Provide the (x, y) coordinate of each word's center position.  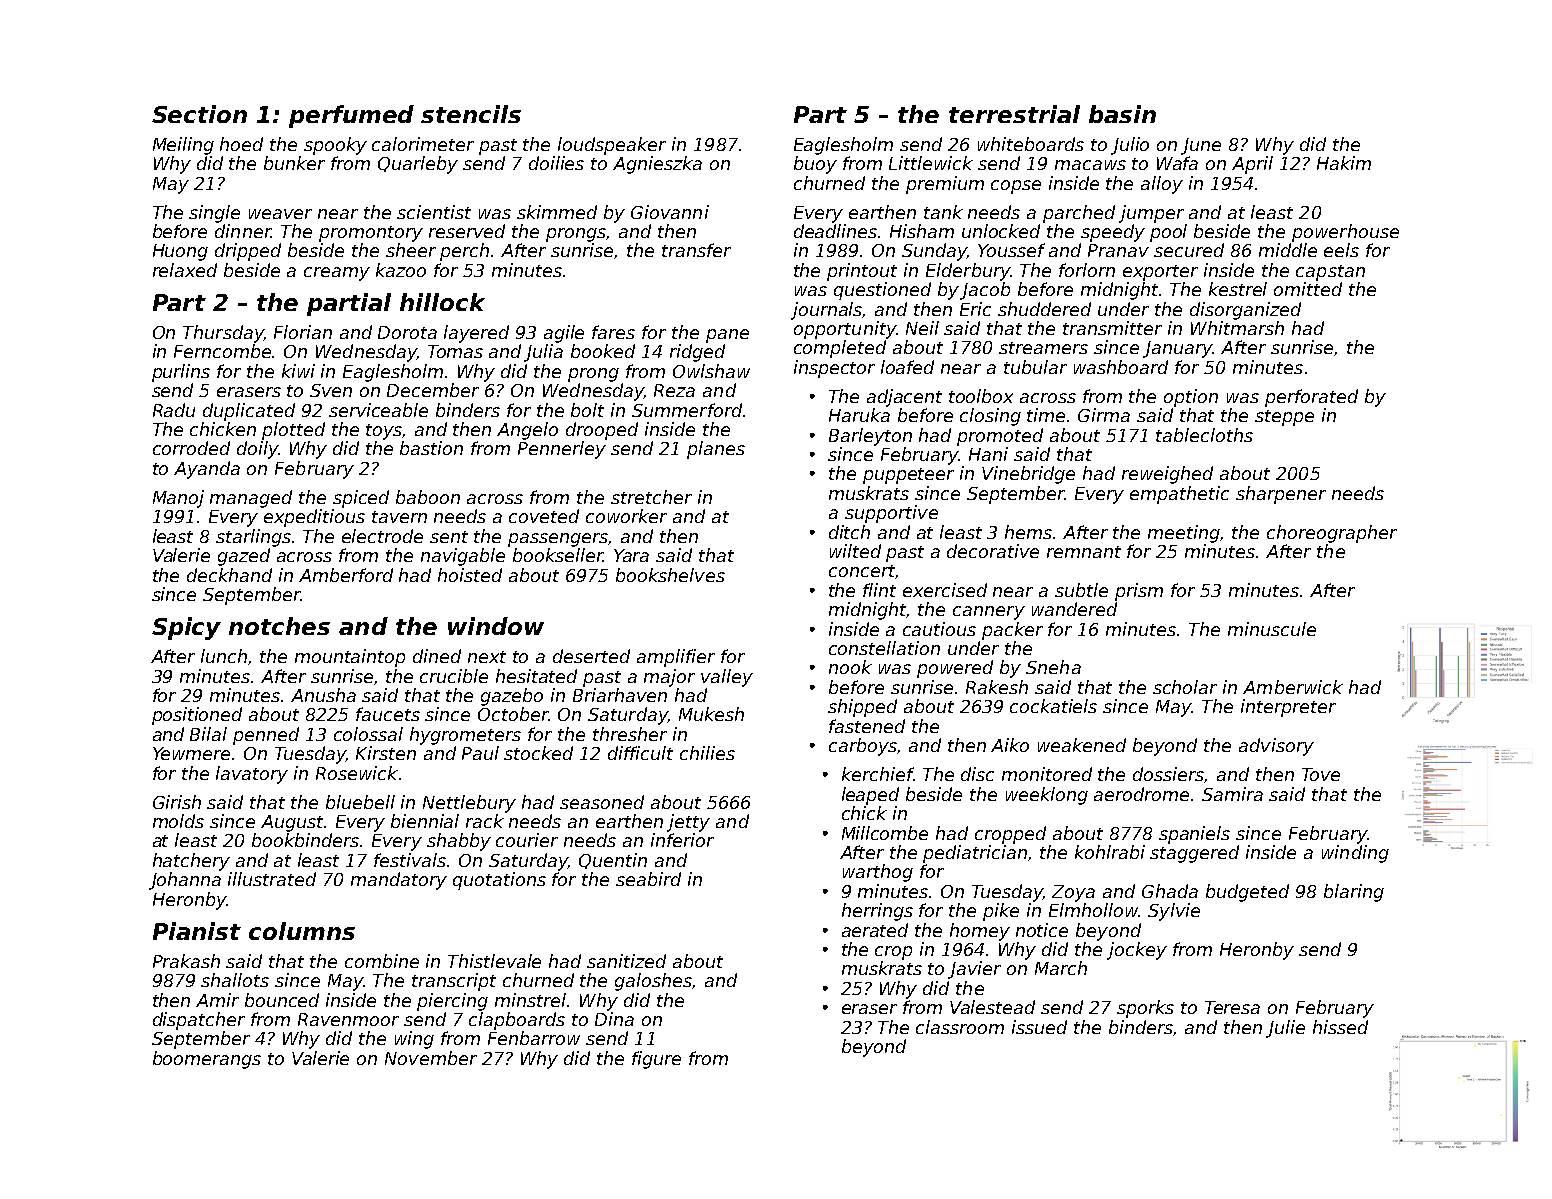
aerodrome (1141, 794)
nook (850, 667)
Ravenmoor (348, 1019)
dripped (248, 252)
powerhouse (1345, 233)
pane (727, 336)
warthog (878, 873)
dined (437, 656)
